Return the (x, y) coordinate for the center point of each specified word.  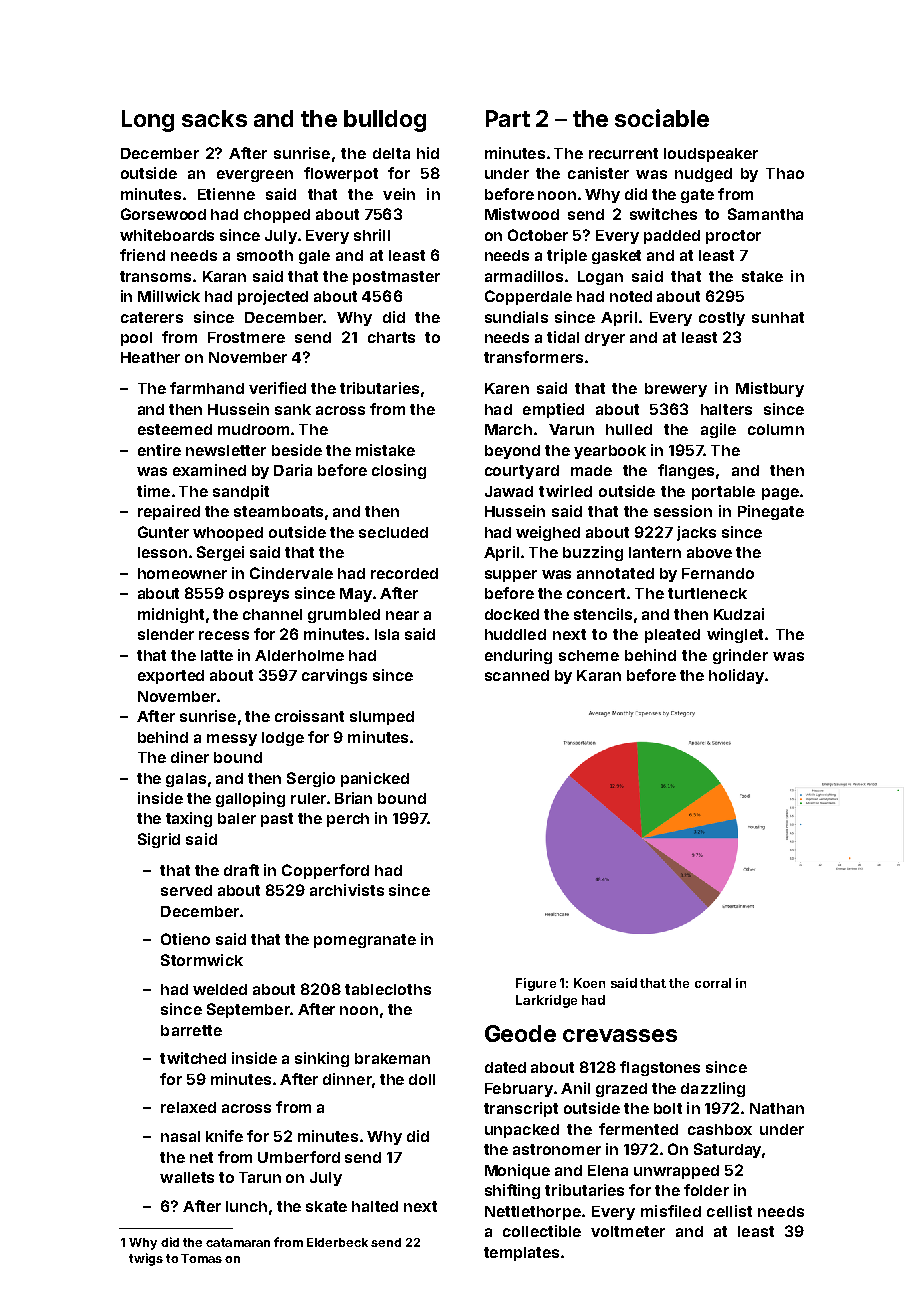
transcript (521, 1109)
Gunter (163, 532)
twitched (193, 1058)
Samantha (765, 214)
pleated (672, 636)
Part (508, 118)
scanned (517, 675)
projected (273, 297)
